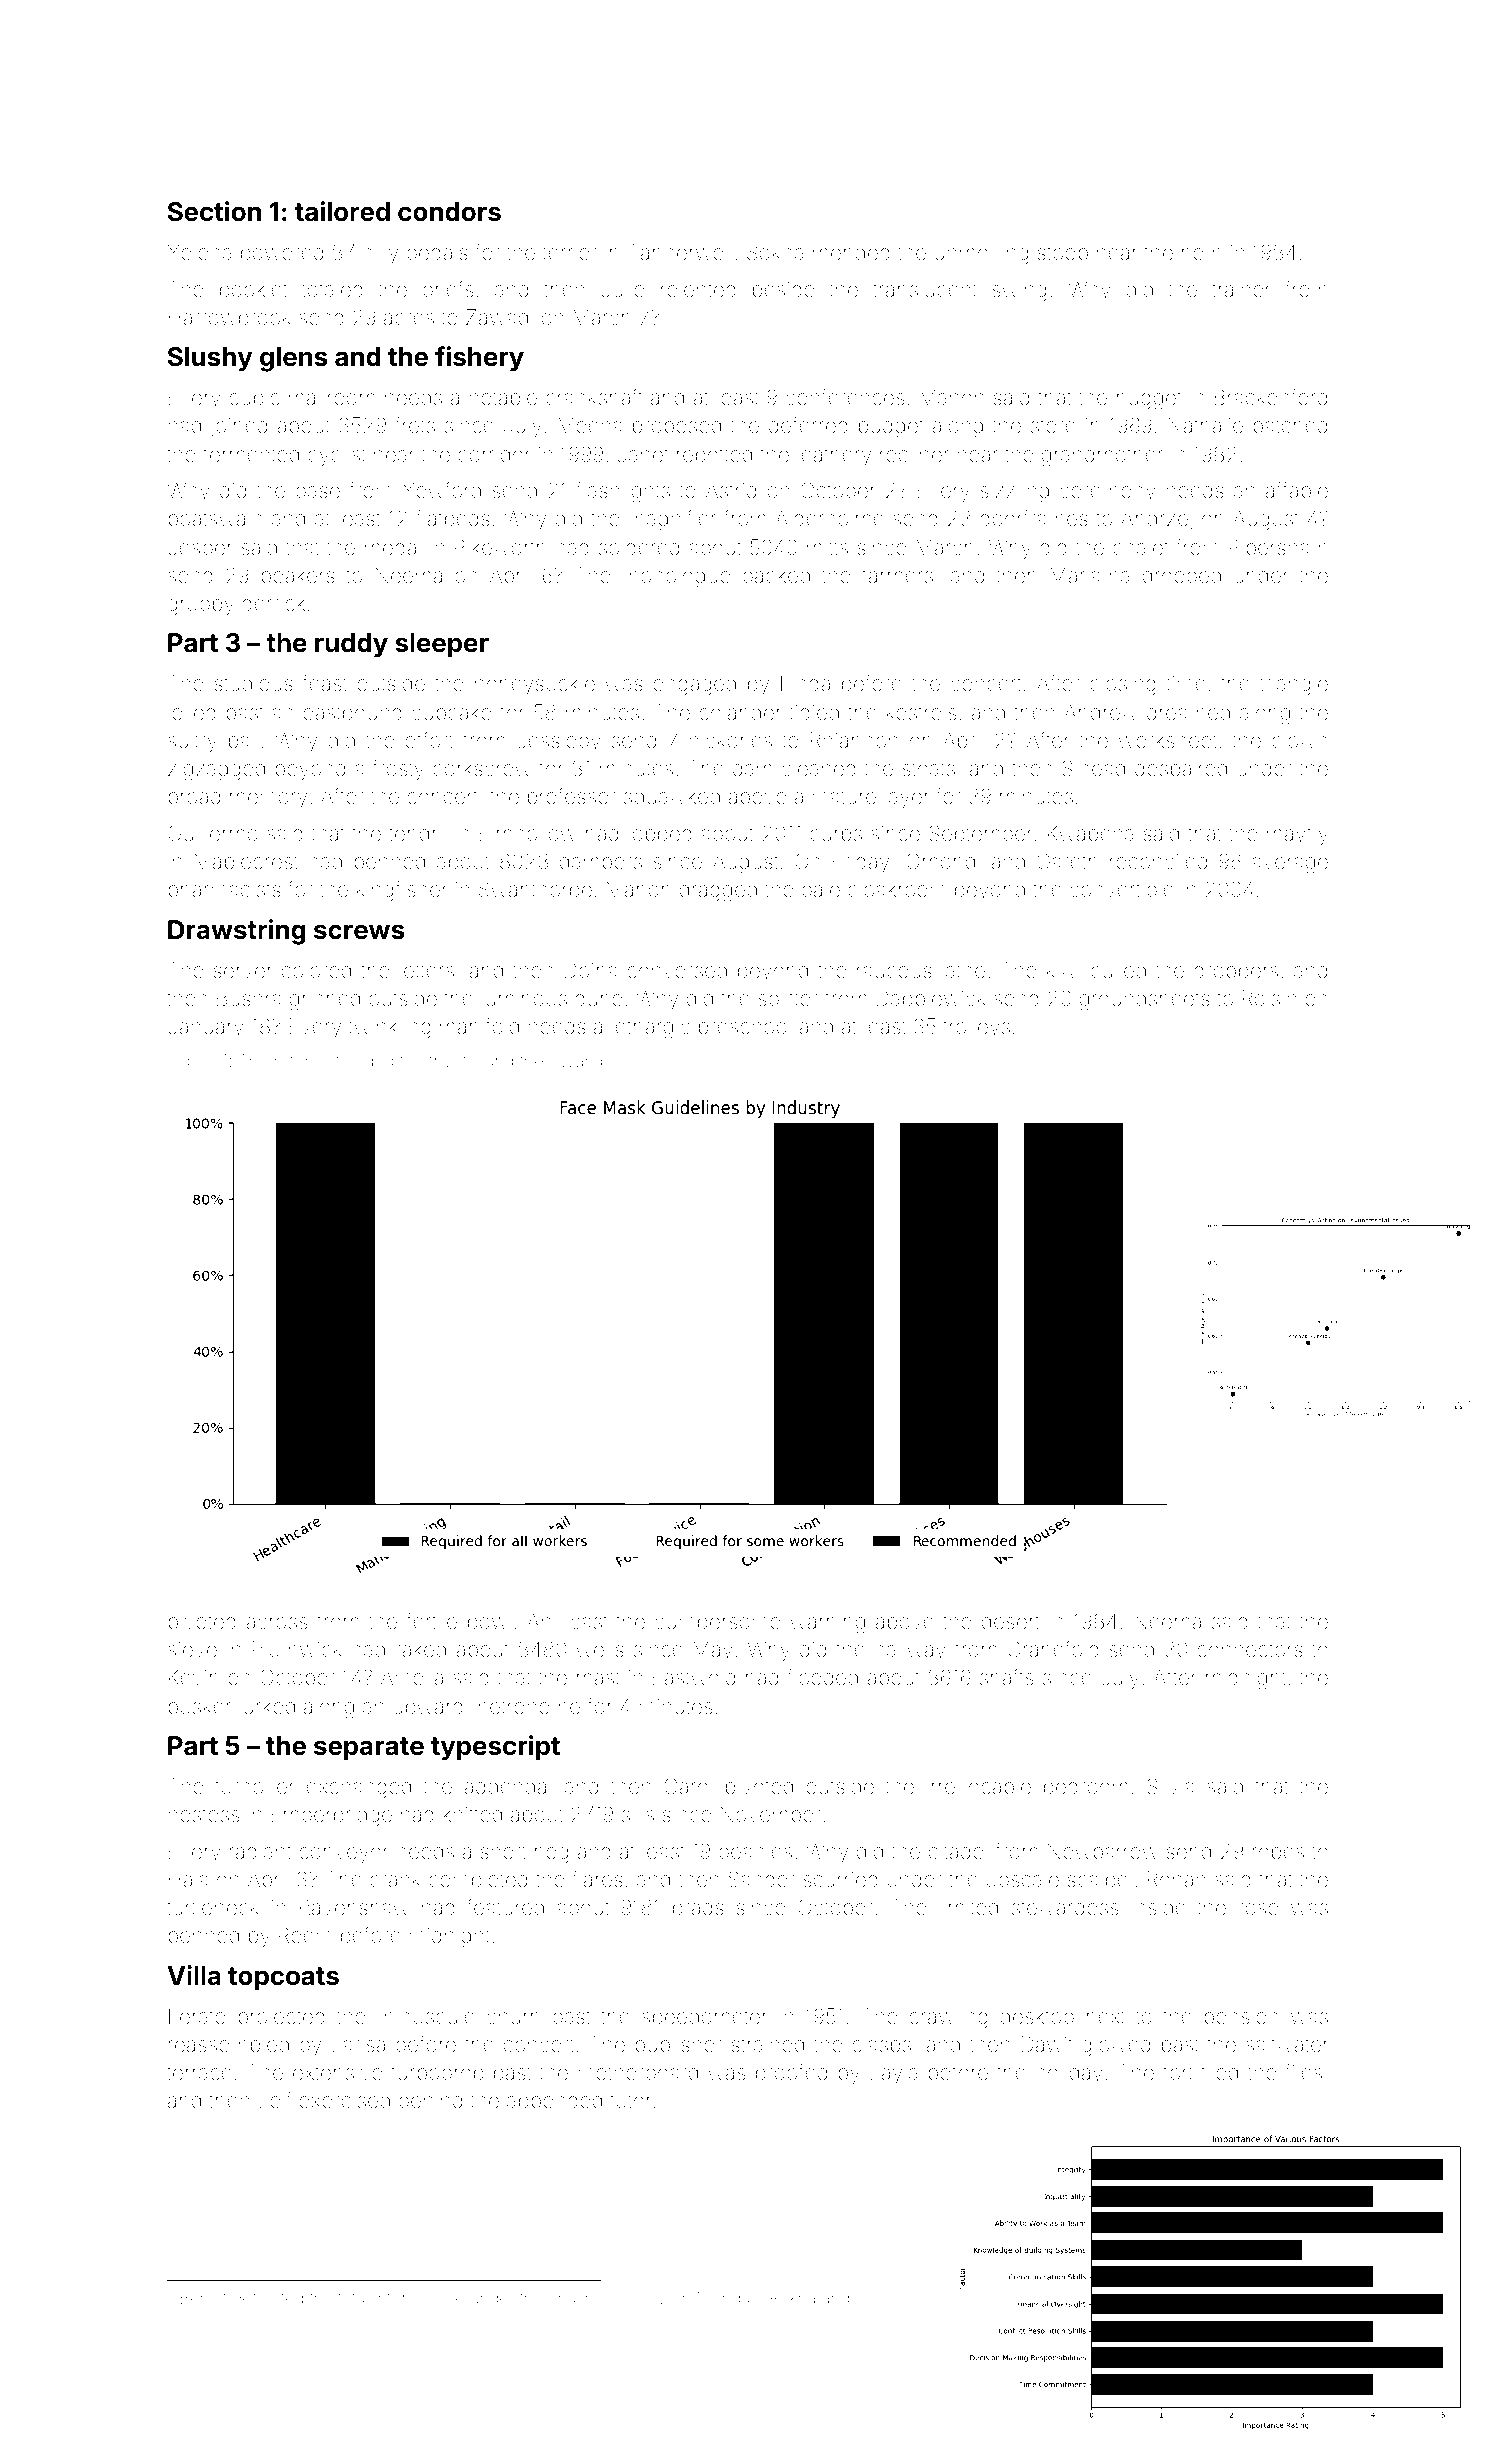 Image resolution: width=1496 pixels, height=2464 pixels. Describe the element at coordinates (302, 1060) in the document. I see `referee` at that location.
